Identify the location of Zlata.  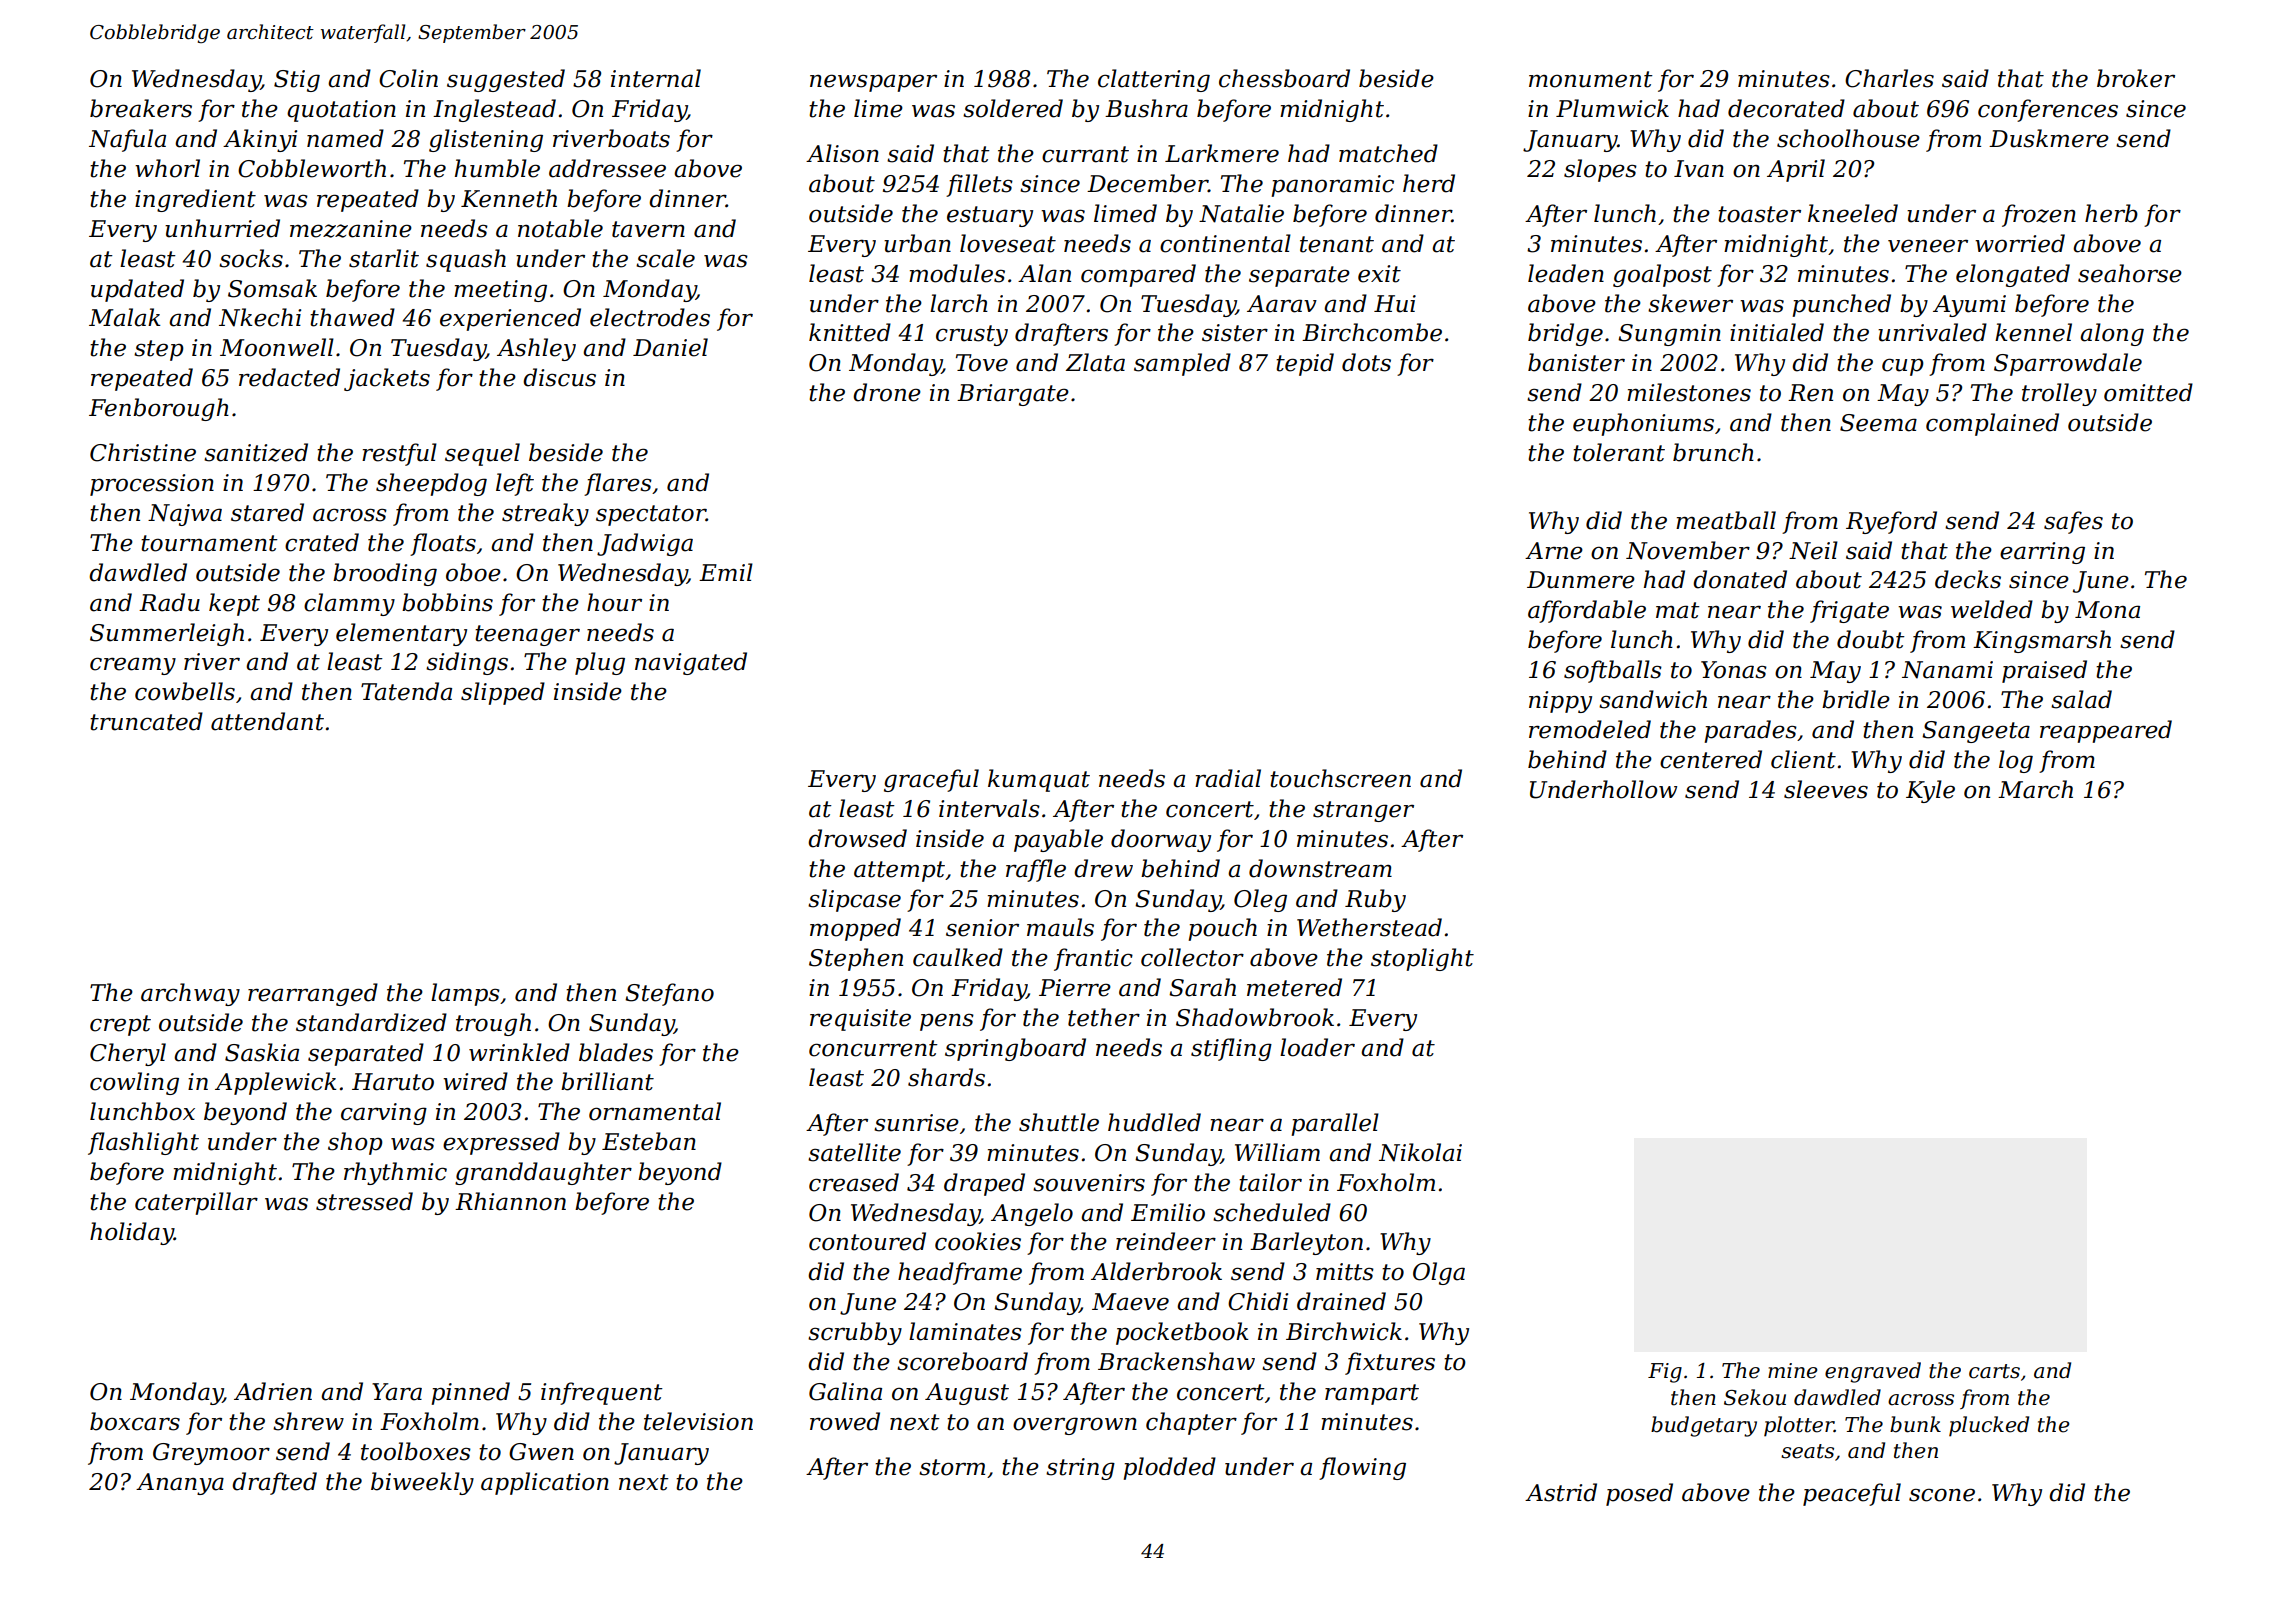
(1095, 362).
